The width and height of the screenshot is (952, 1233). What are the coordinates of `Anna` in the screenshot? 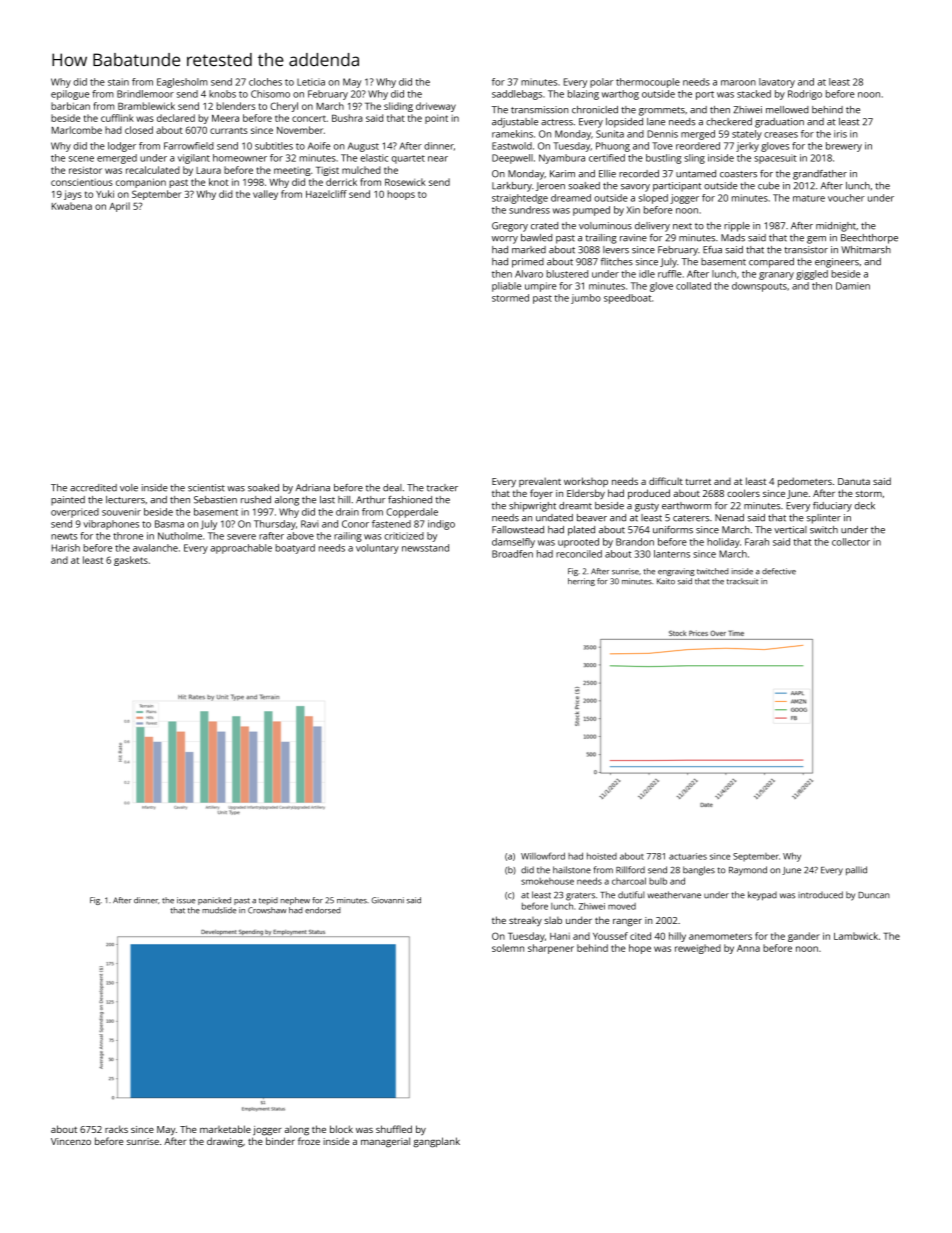 It's located at (748, 948).
